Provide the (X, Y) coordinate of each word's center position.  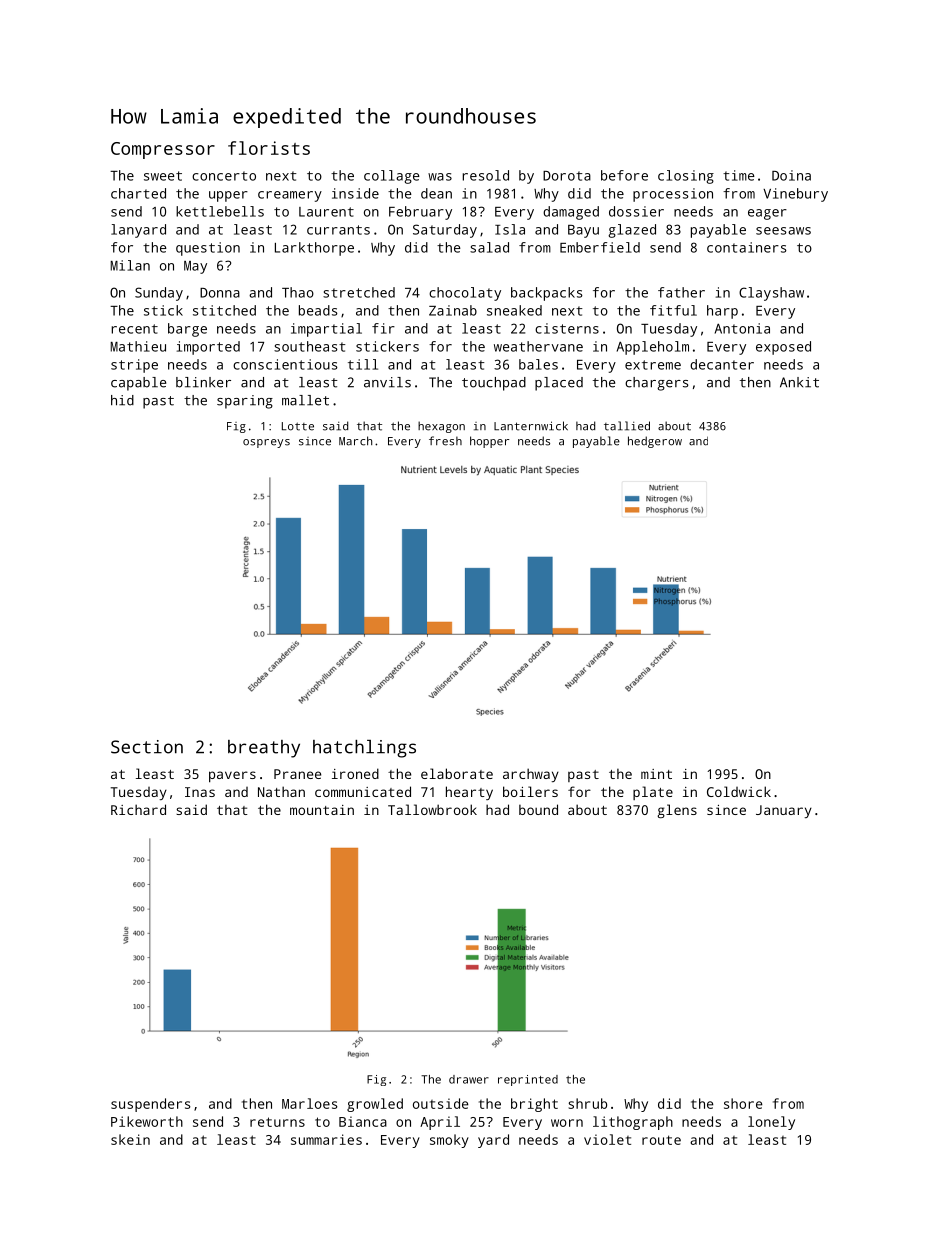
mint (656, 774)
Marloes (310, 1103)
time (739, 175)
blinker (203, 382)
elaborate (457, 773)
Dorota (567, 176)
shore (743, 1103)
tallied (627, 426)
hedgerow (655, 442)
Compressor (163, 150)
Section (147, 747)
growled (375, 1105)
